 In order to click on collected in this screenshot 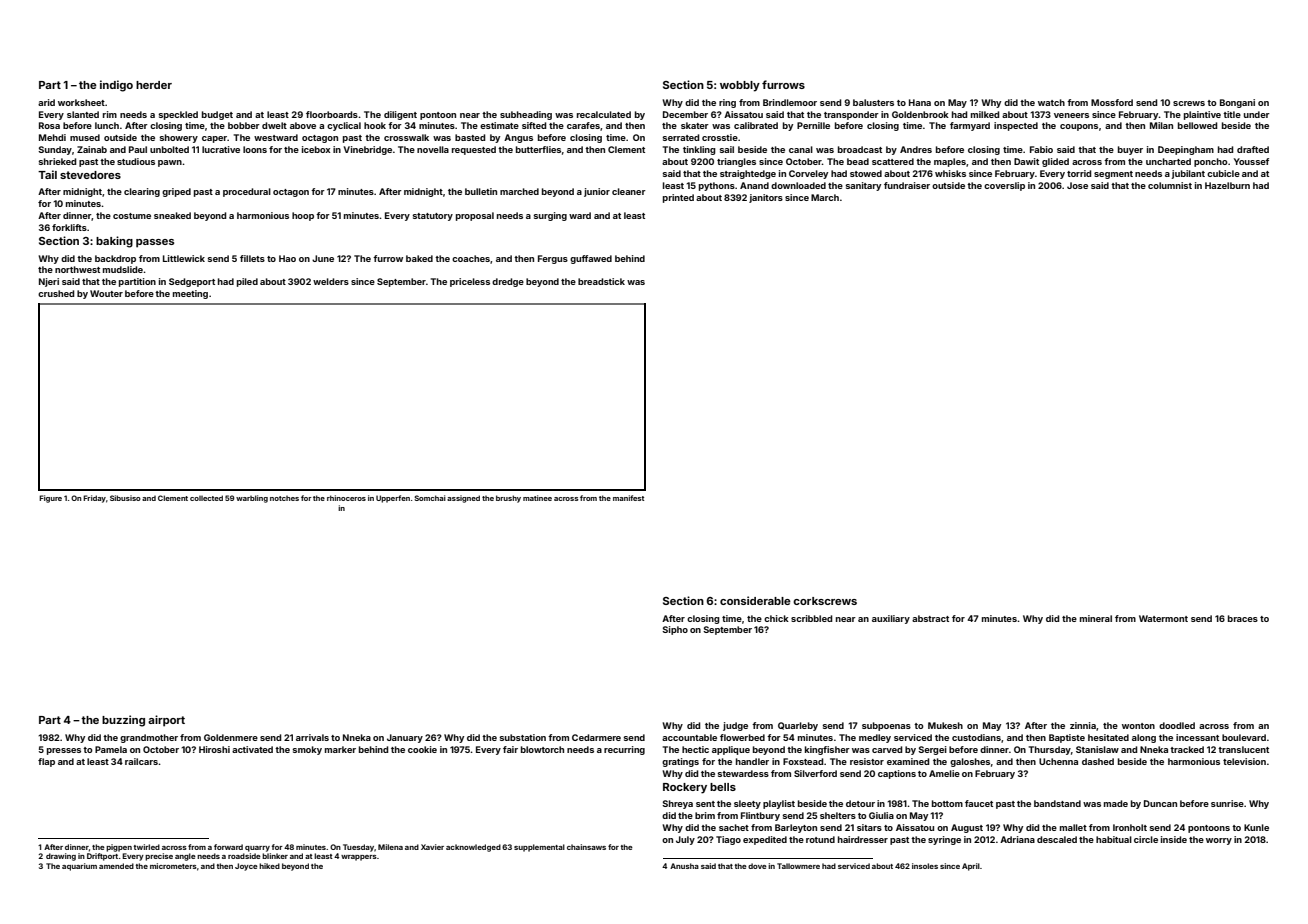, I will do `click(206, 498)`.
